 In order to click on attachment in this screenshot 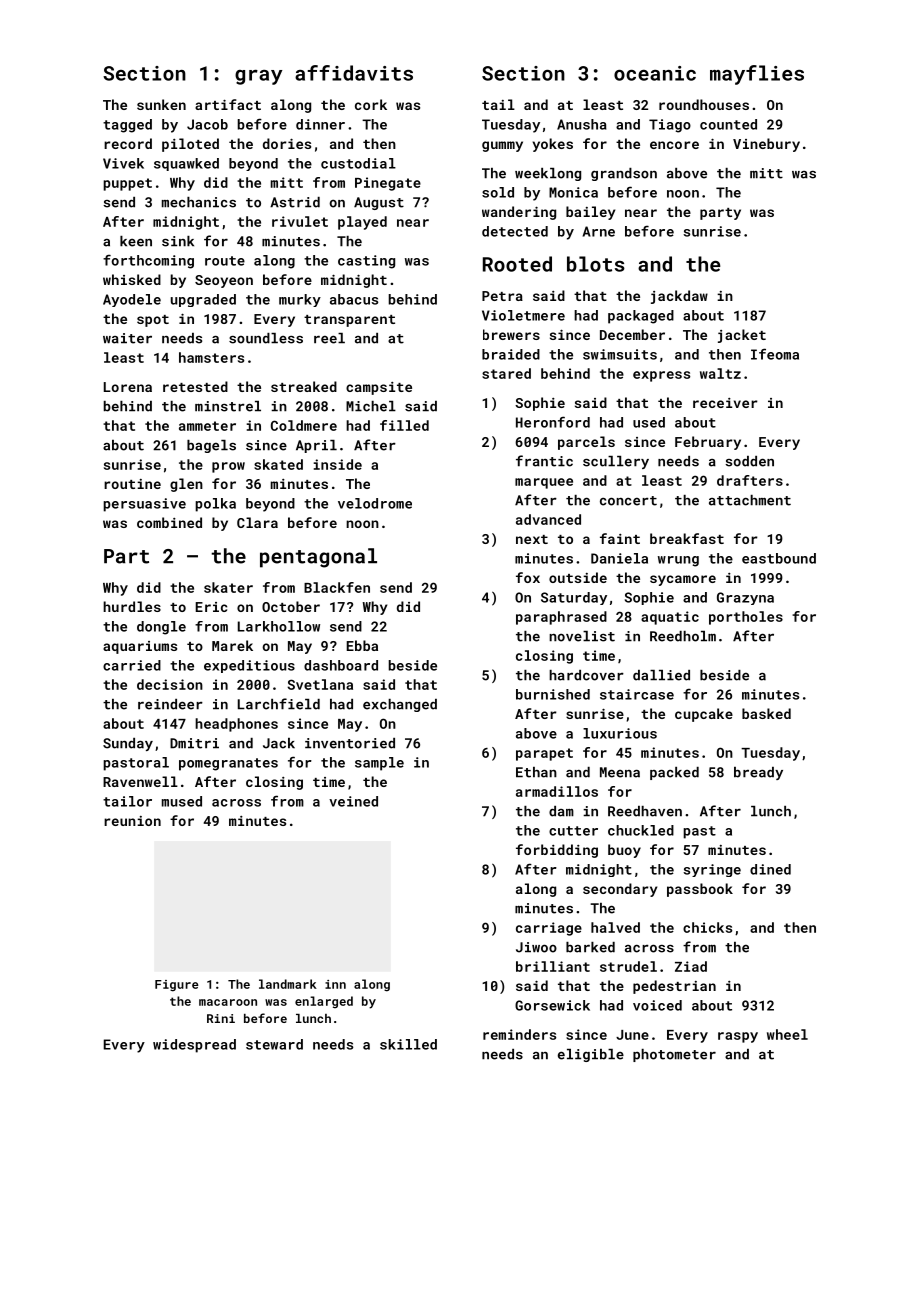, I will do `click(750, 500)`.
